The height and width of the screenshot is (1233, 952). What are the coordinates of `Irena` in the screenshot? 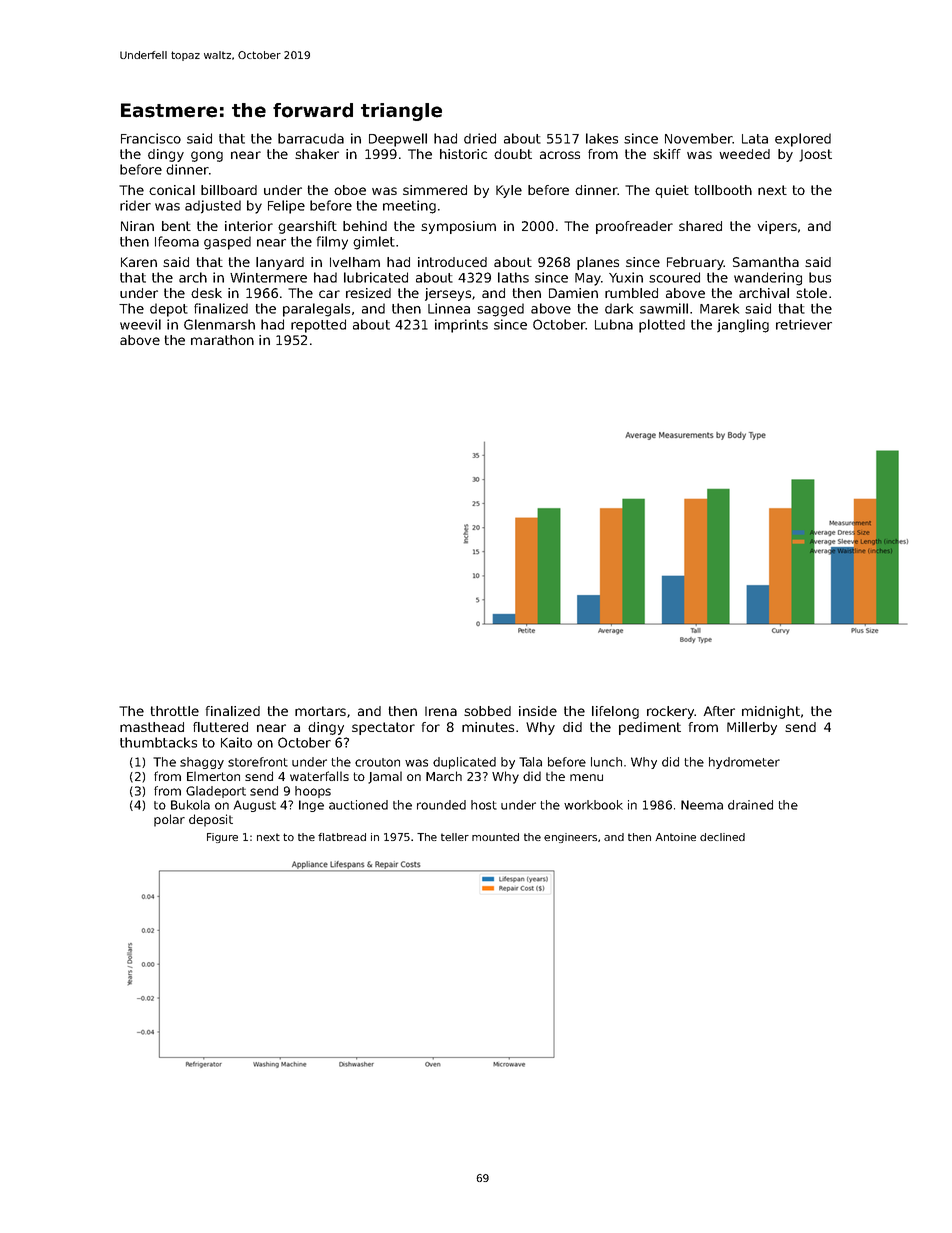 It's located at (441, 711).
